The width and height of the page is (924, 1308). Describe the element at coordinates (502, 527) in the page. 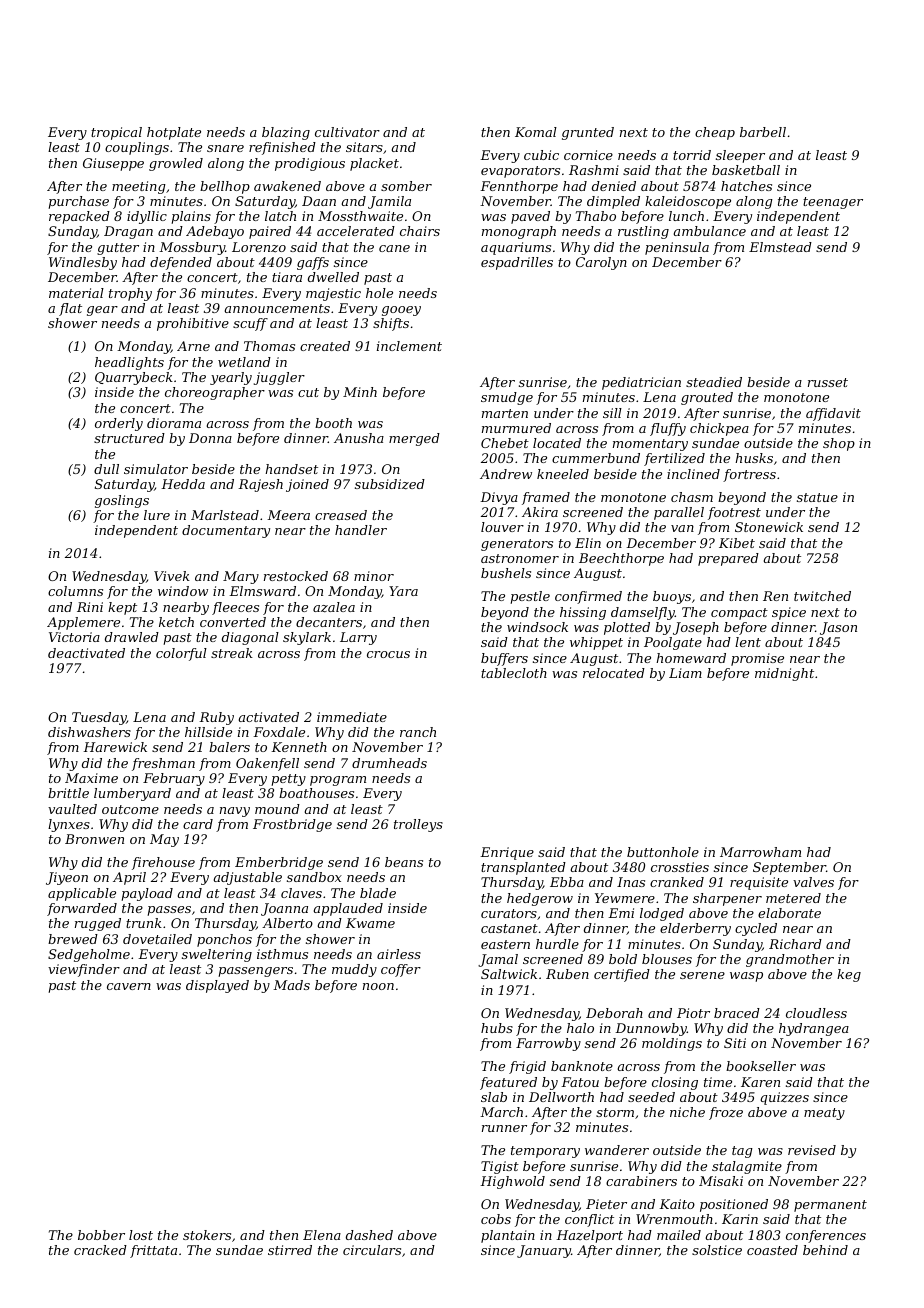

I see `louver` at that location.
